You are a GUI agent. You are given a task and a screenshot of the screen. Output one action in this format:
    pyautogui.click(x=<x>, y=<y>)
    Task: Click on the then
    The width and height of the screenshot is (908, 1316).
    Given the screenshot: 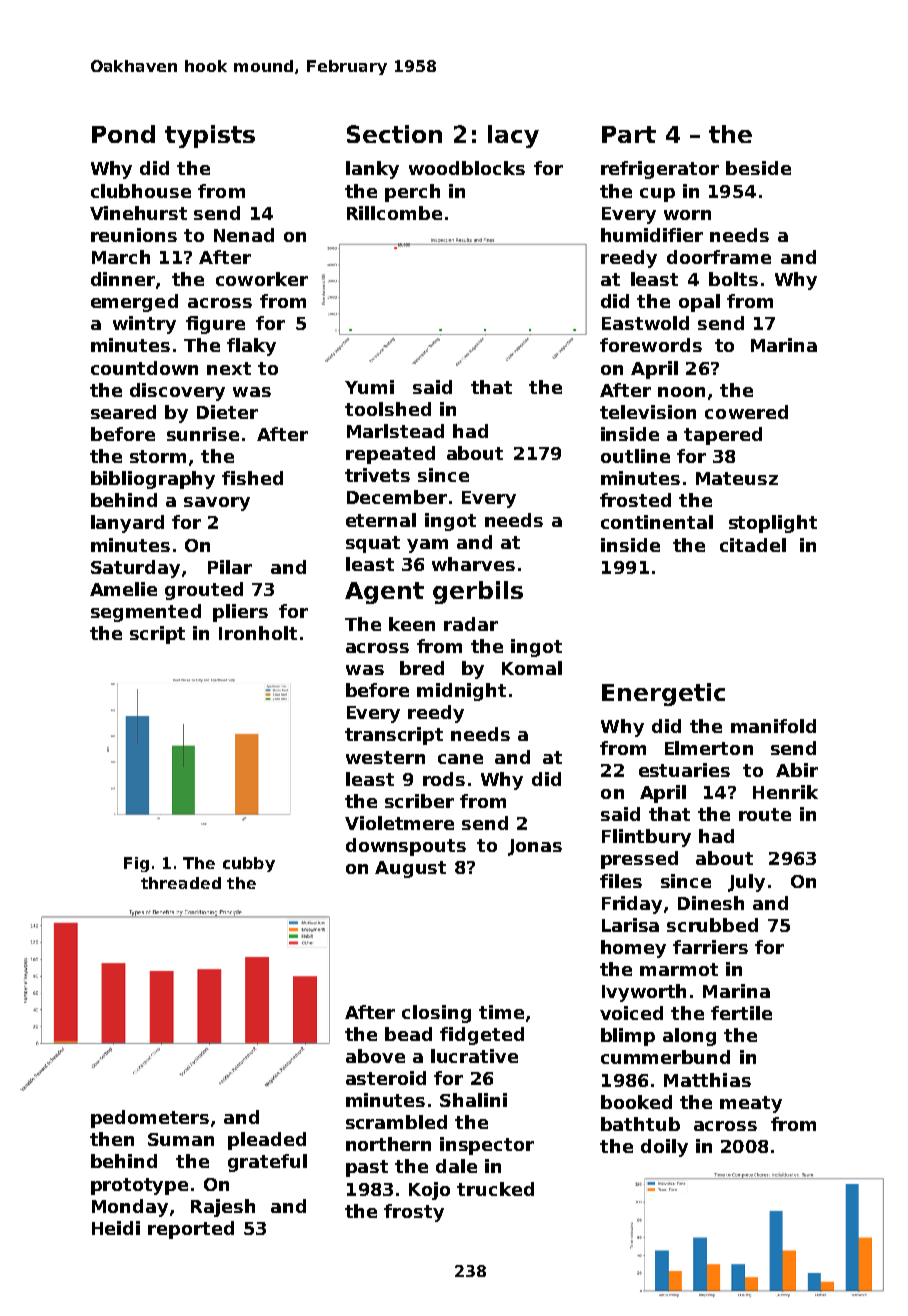 What is the action you would take?
    pyautogui.click(x=112, y=1139)
